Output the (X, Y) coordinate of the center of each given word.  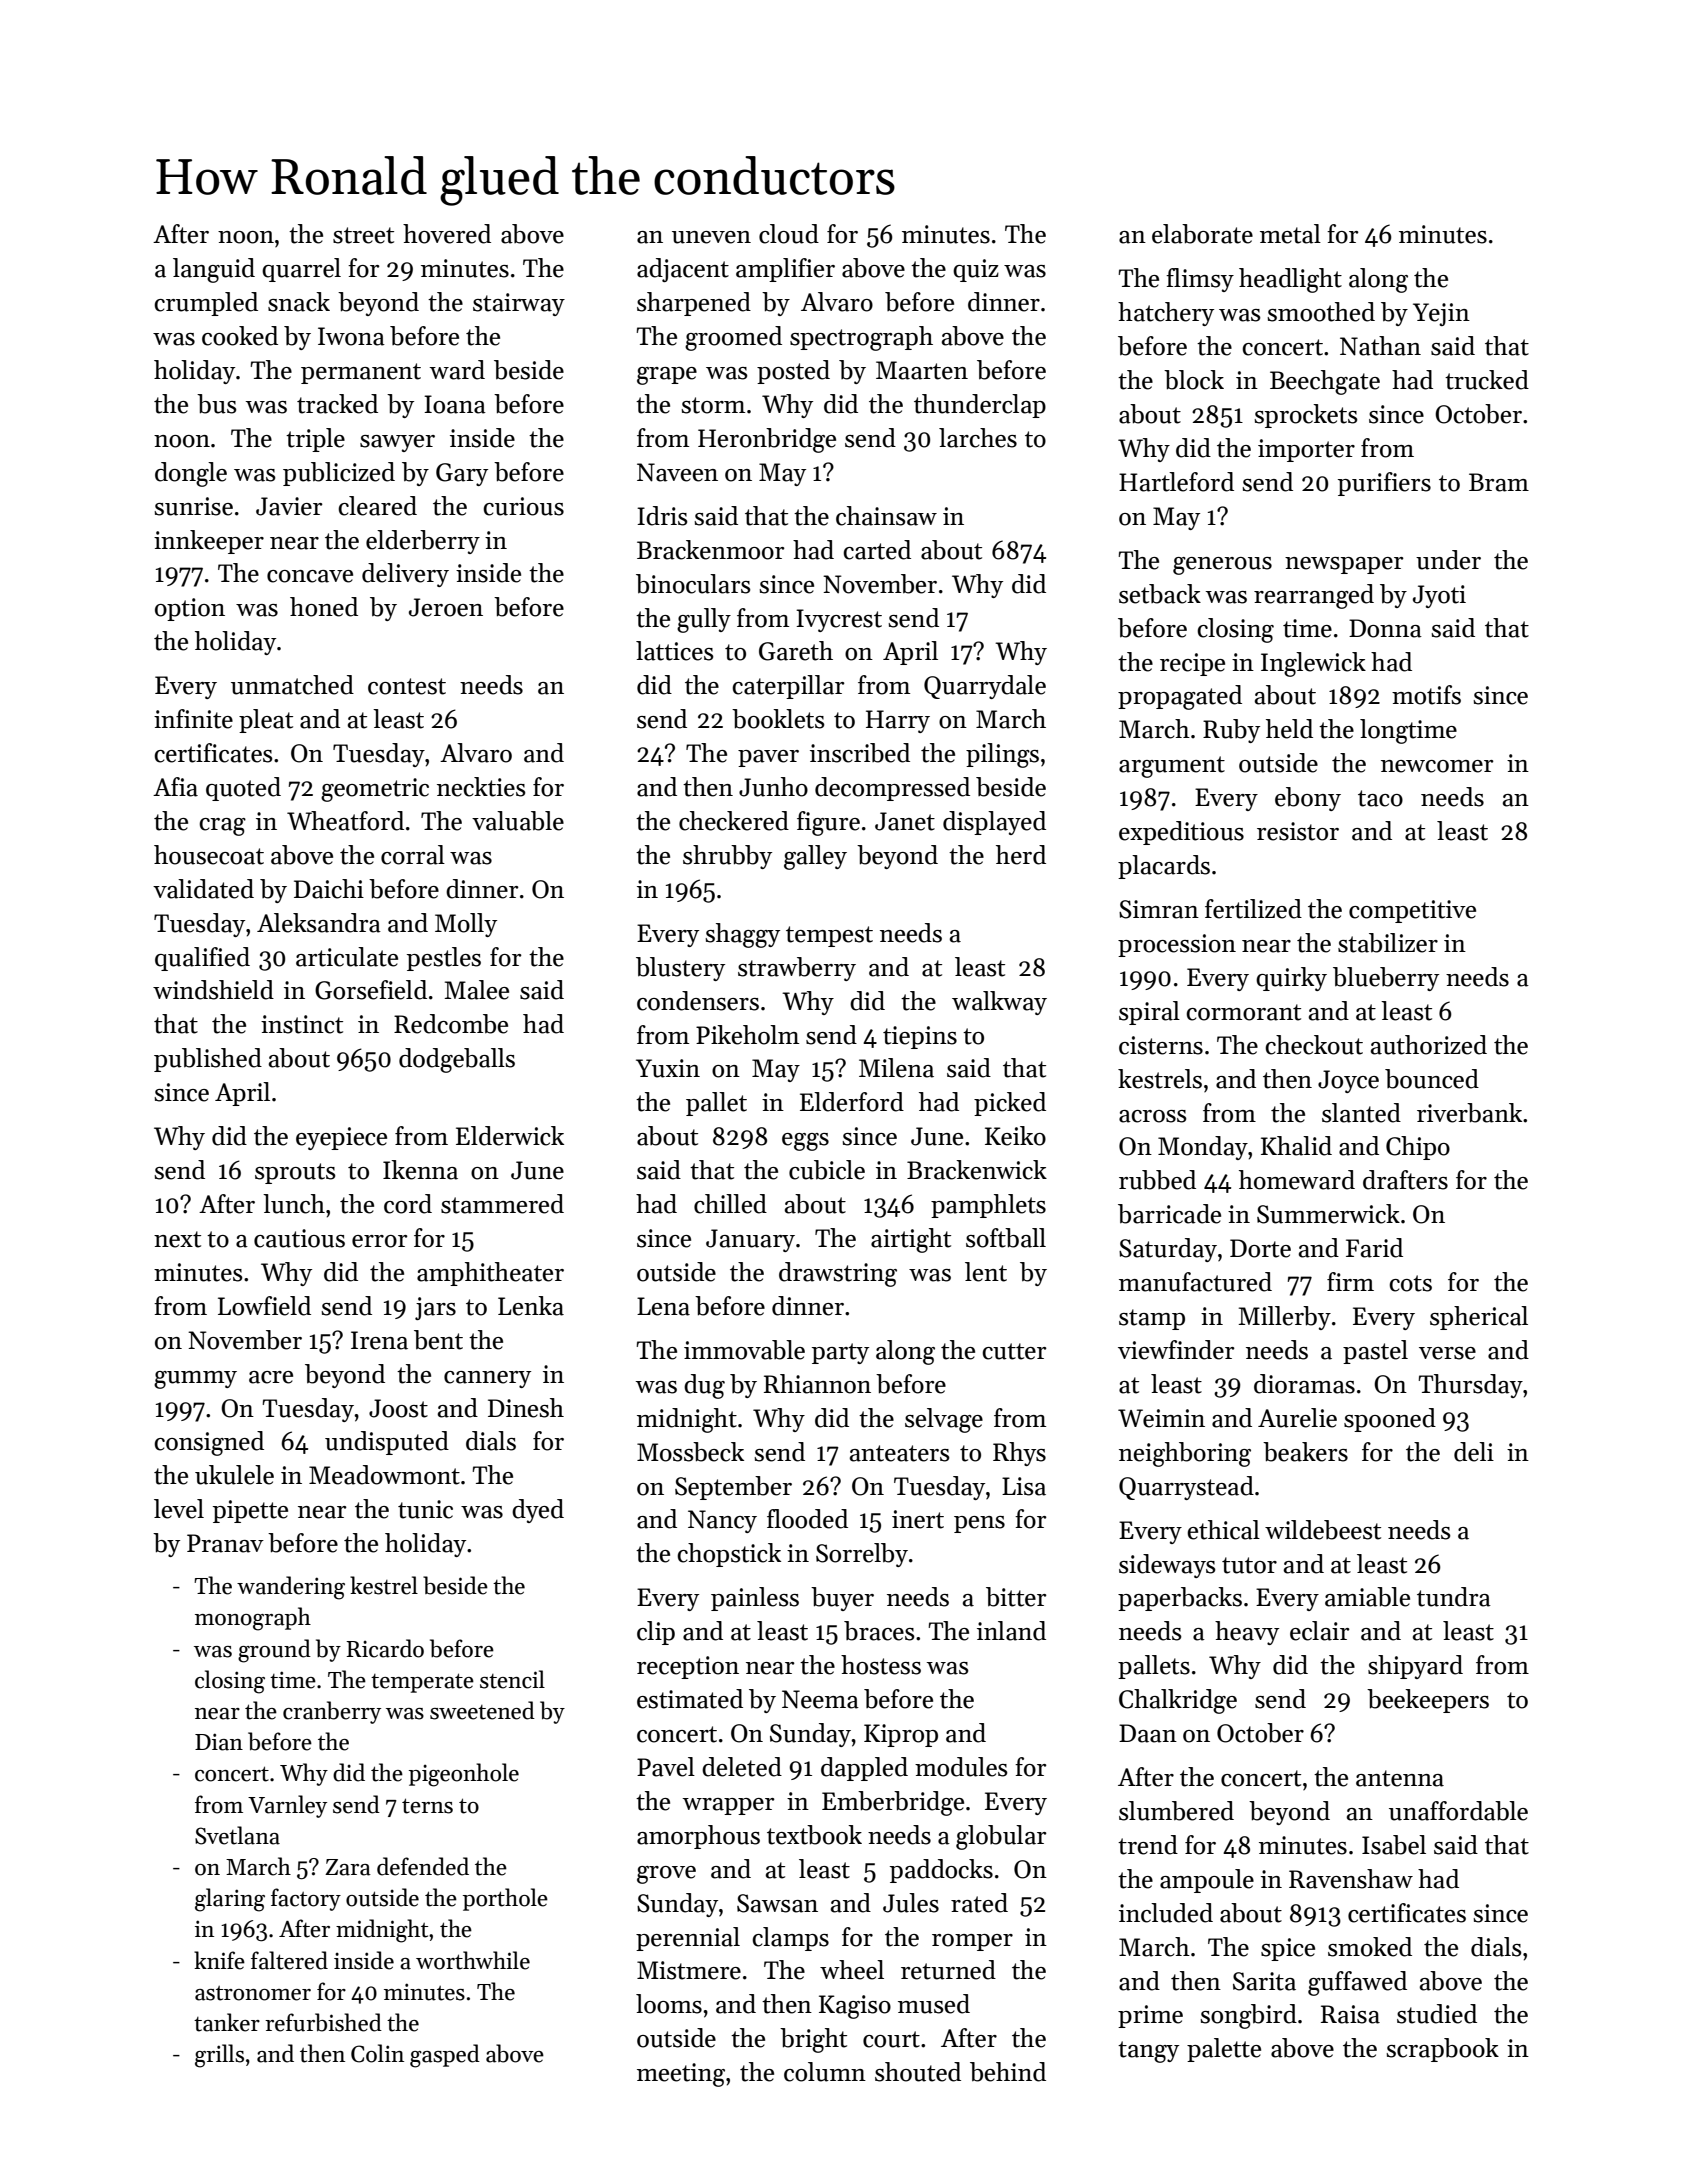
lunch (294, 1204)
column (825, 2072)
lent (986, 1272)
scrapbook (1442, 2050)
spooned (1390, 1420)
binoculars (693, 584)
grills (219, 2056)
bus (217, 404)
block (1194, 380)
